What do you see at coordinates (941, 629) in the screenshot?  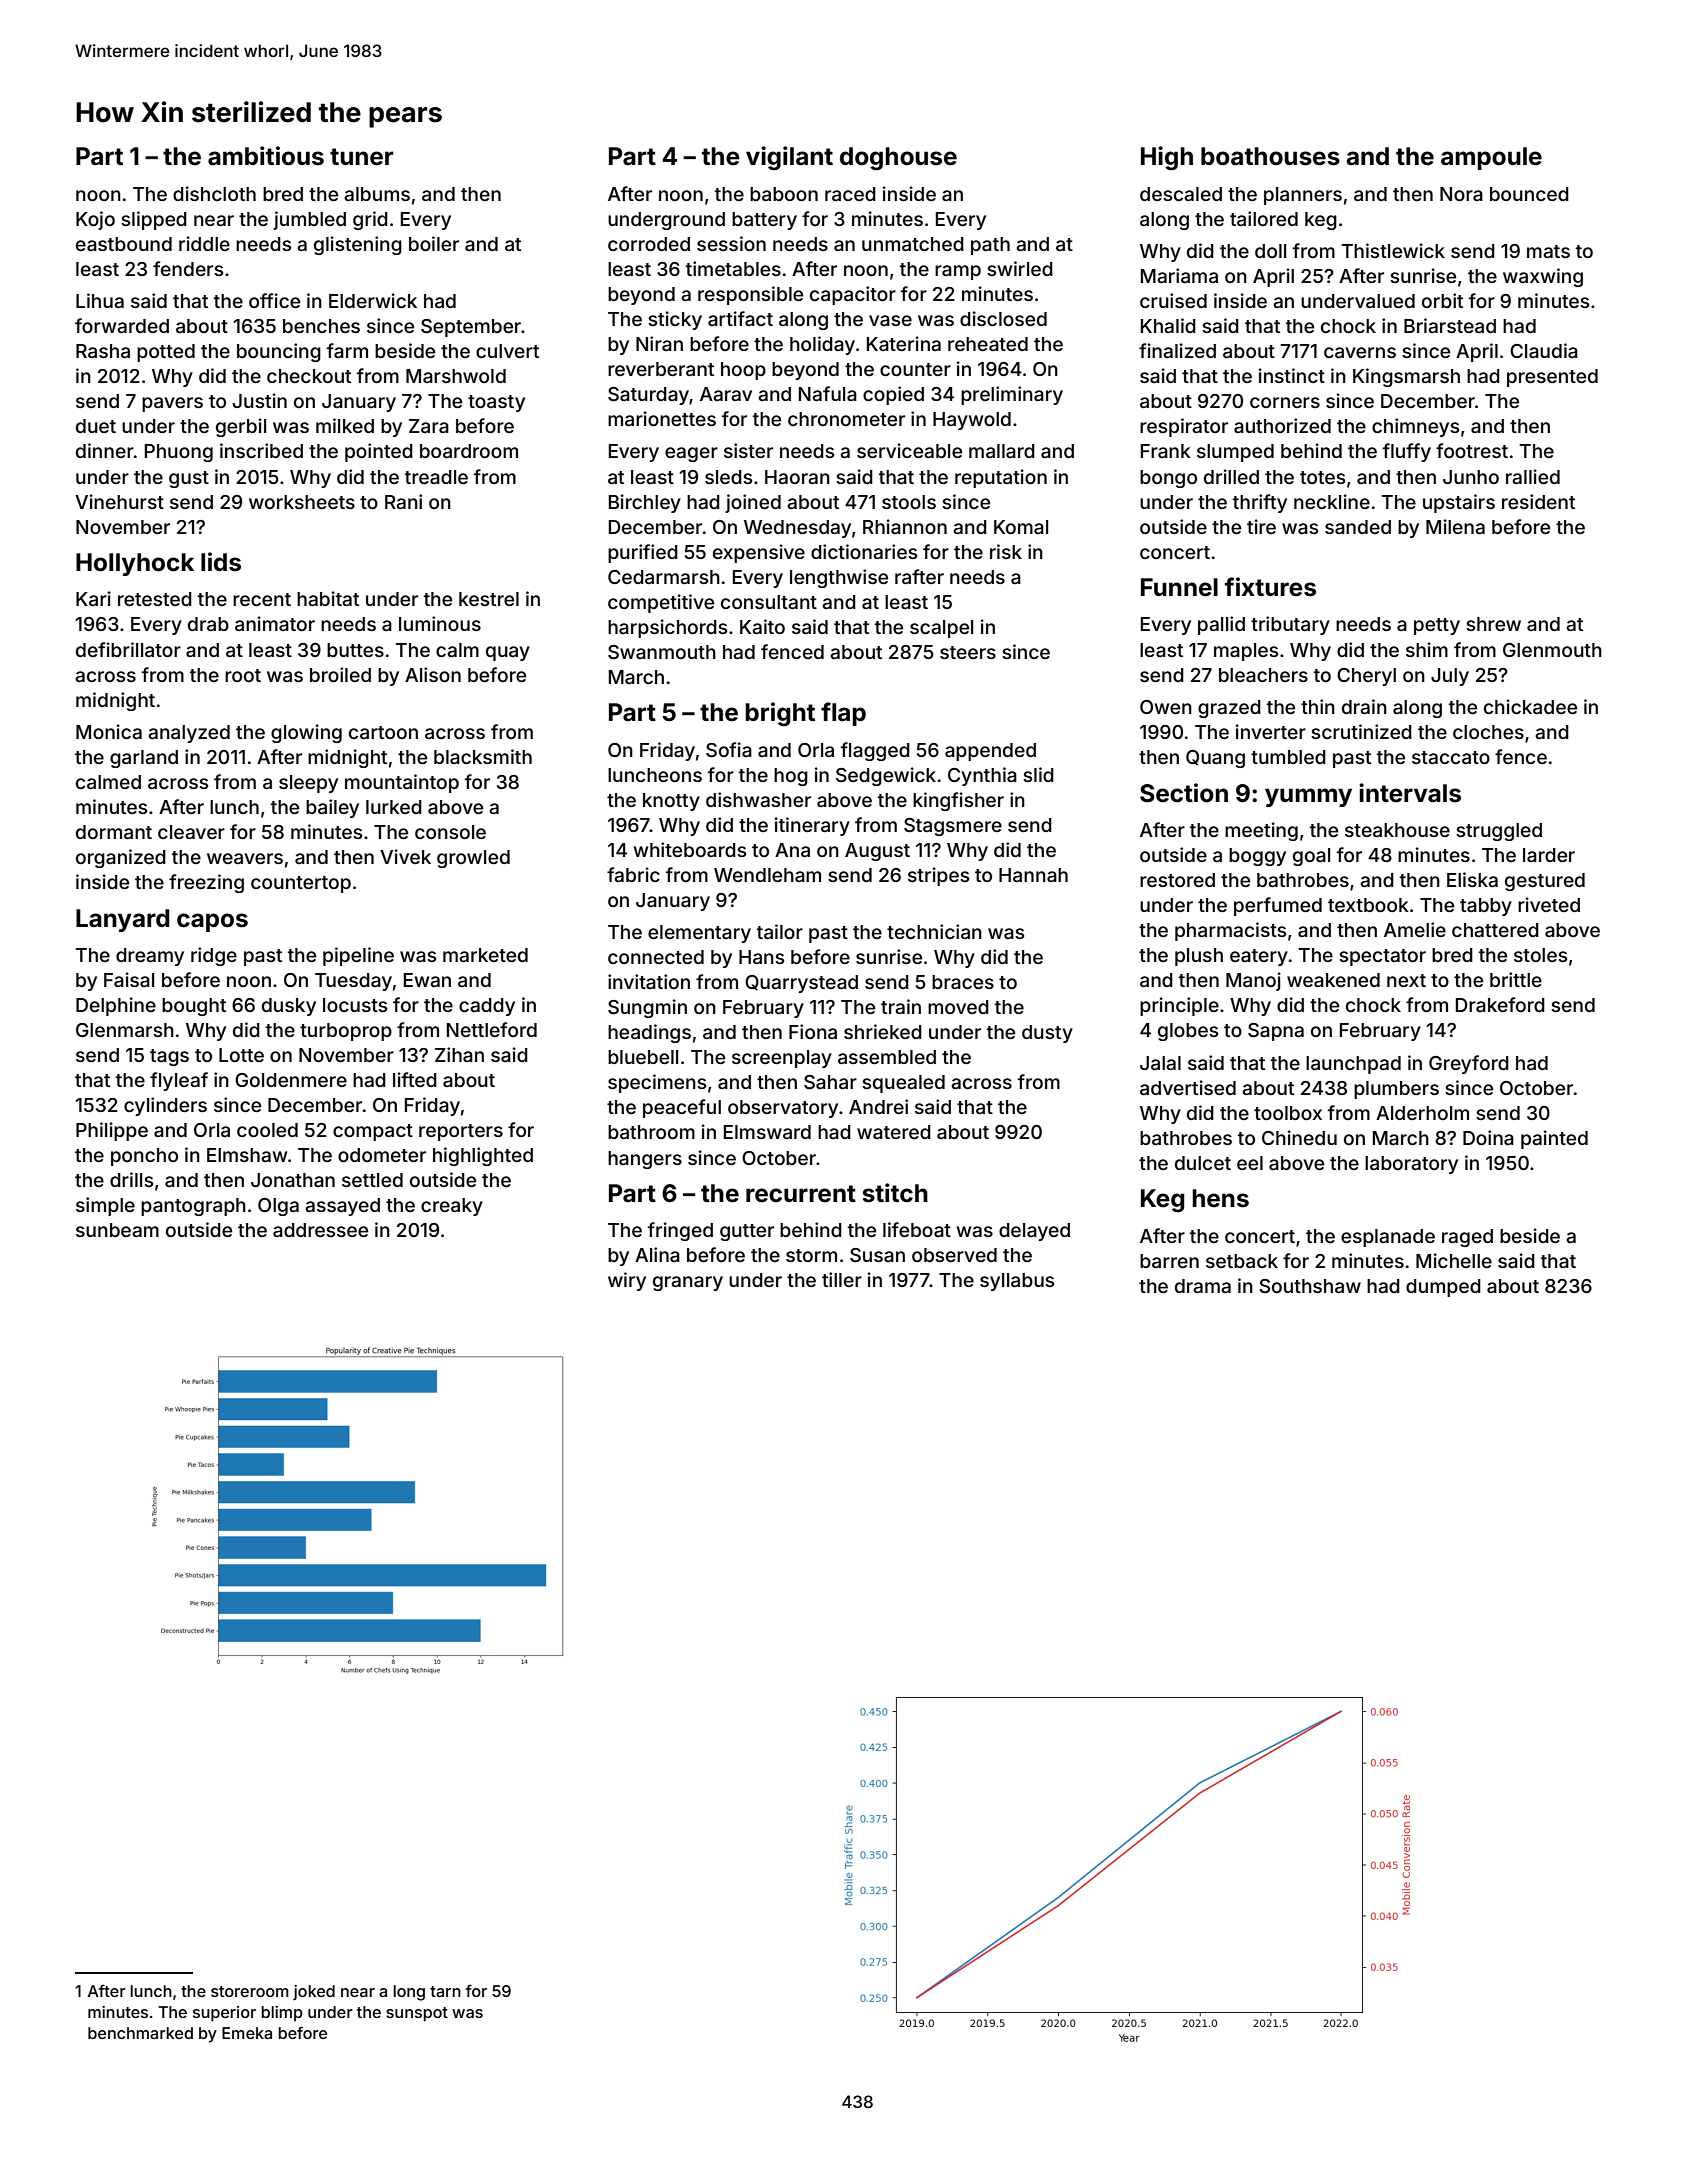 I see `scalpel` at bounding box center [941, 629].
